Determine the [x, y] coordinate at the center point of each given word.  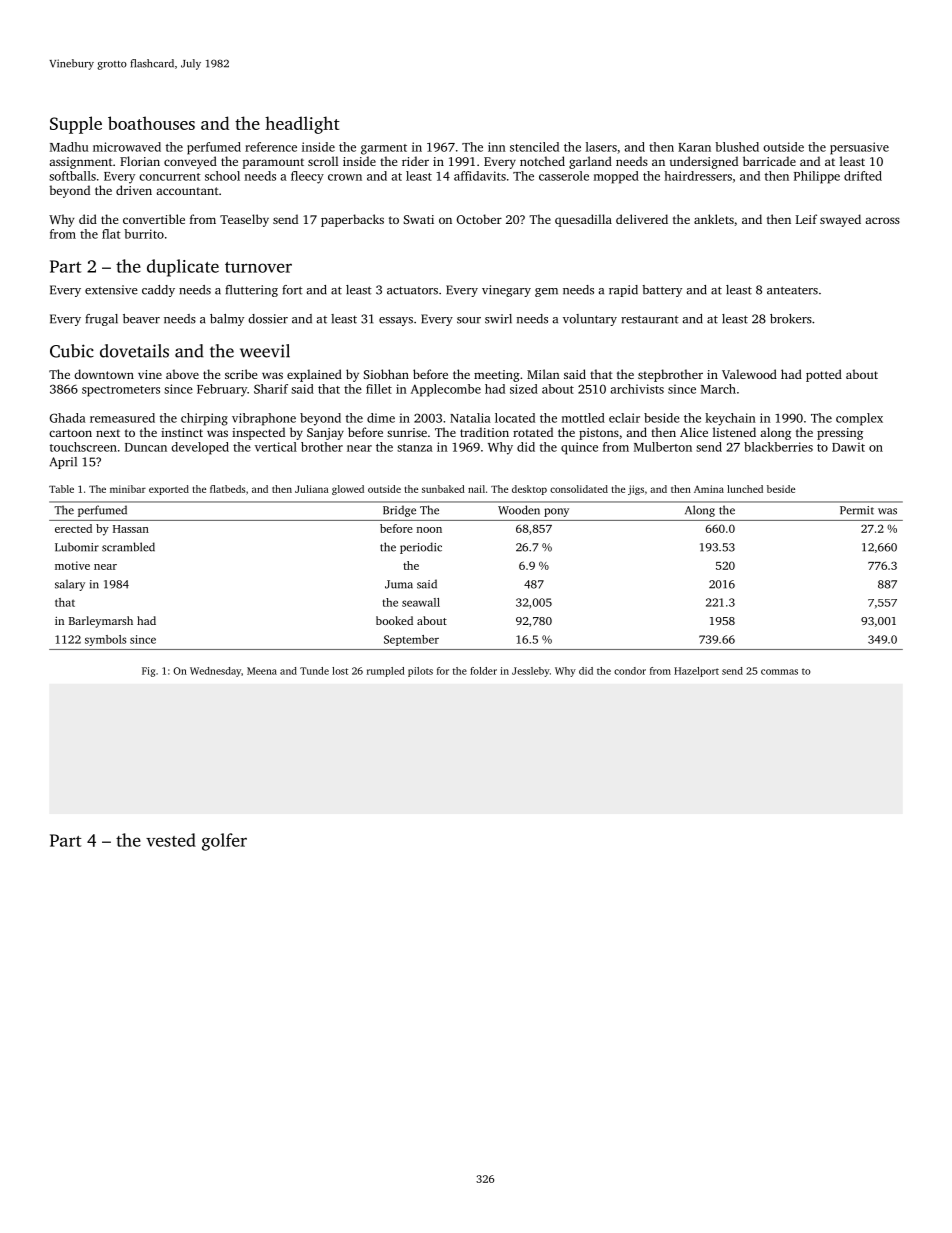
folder [483, 671]
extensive [111, 290]
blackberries [778, 447]
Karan [694, 147]
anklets [714, 219]
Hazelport [696, 672]
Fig [148, 672]
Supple [76, 125]
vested [171, 840]
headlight [302, 125]
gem [546, 292]
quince [579, 448]
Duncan [146, 447]
